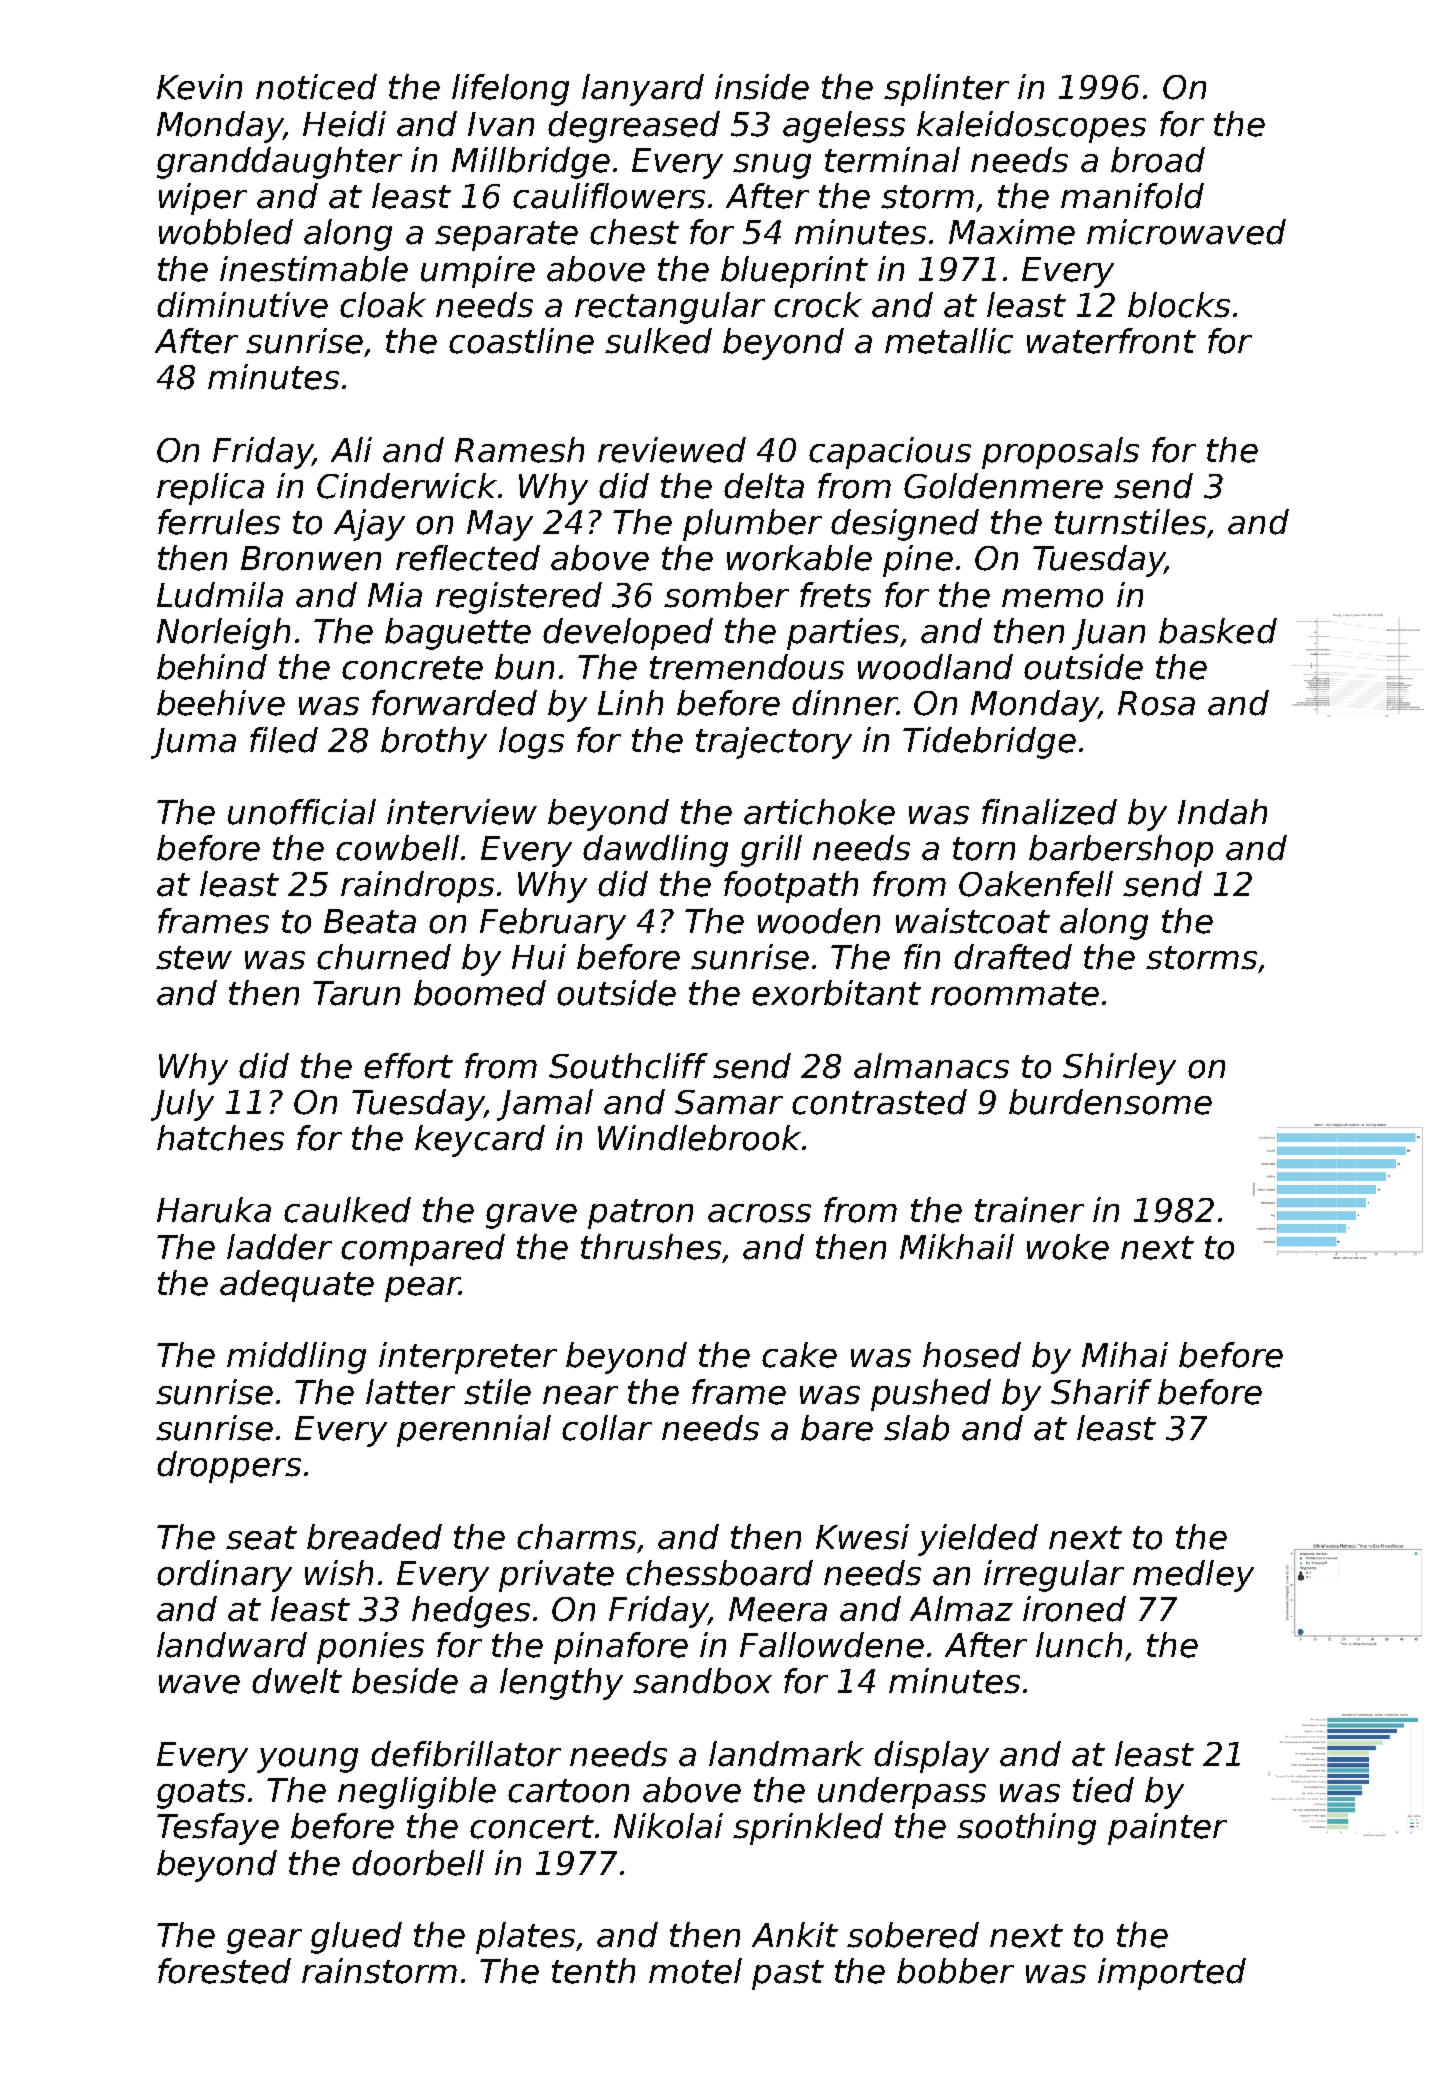  Describe the element at coordinates (902, 1793) in the screenshot. I see `underpass` at that location.
